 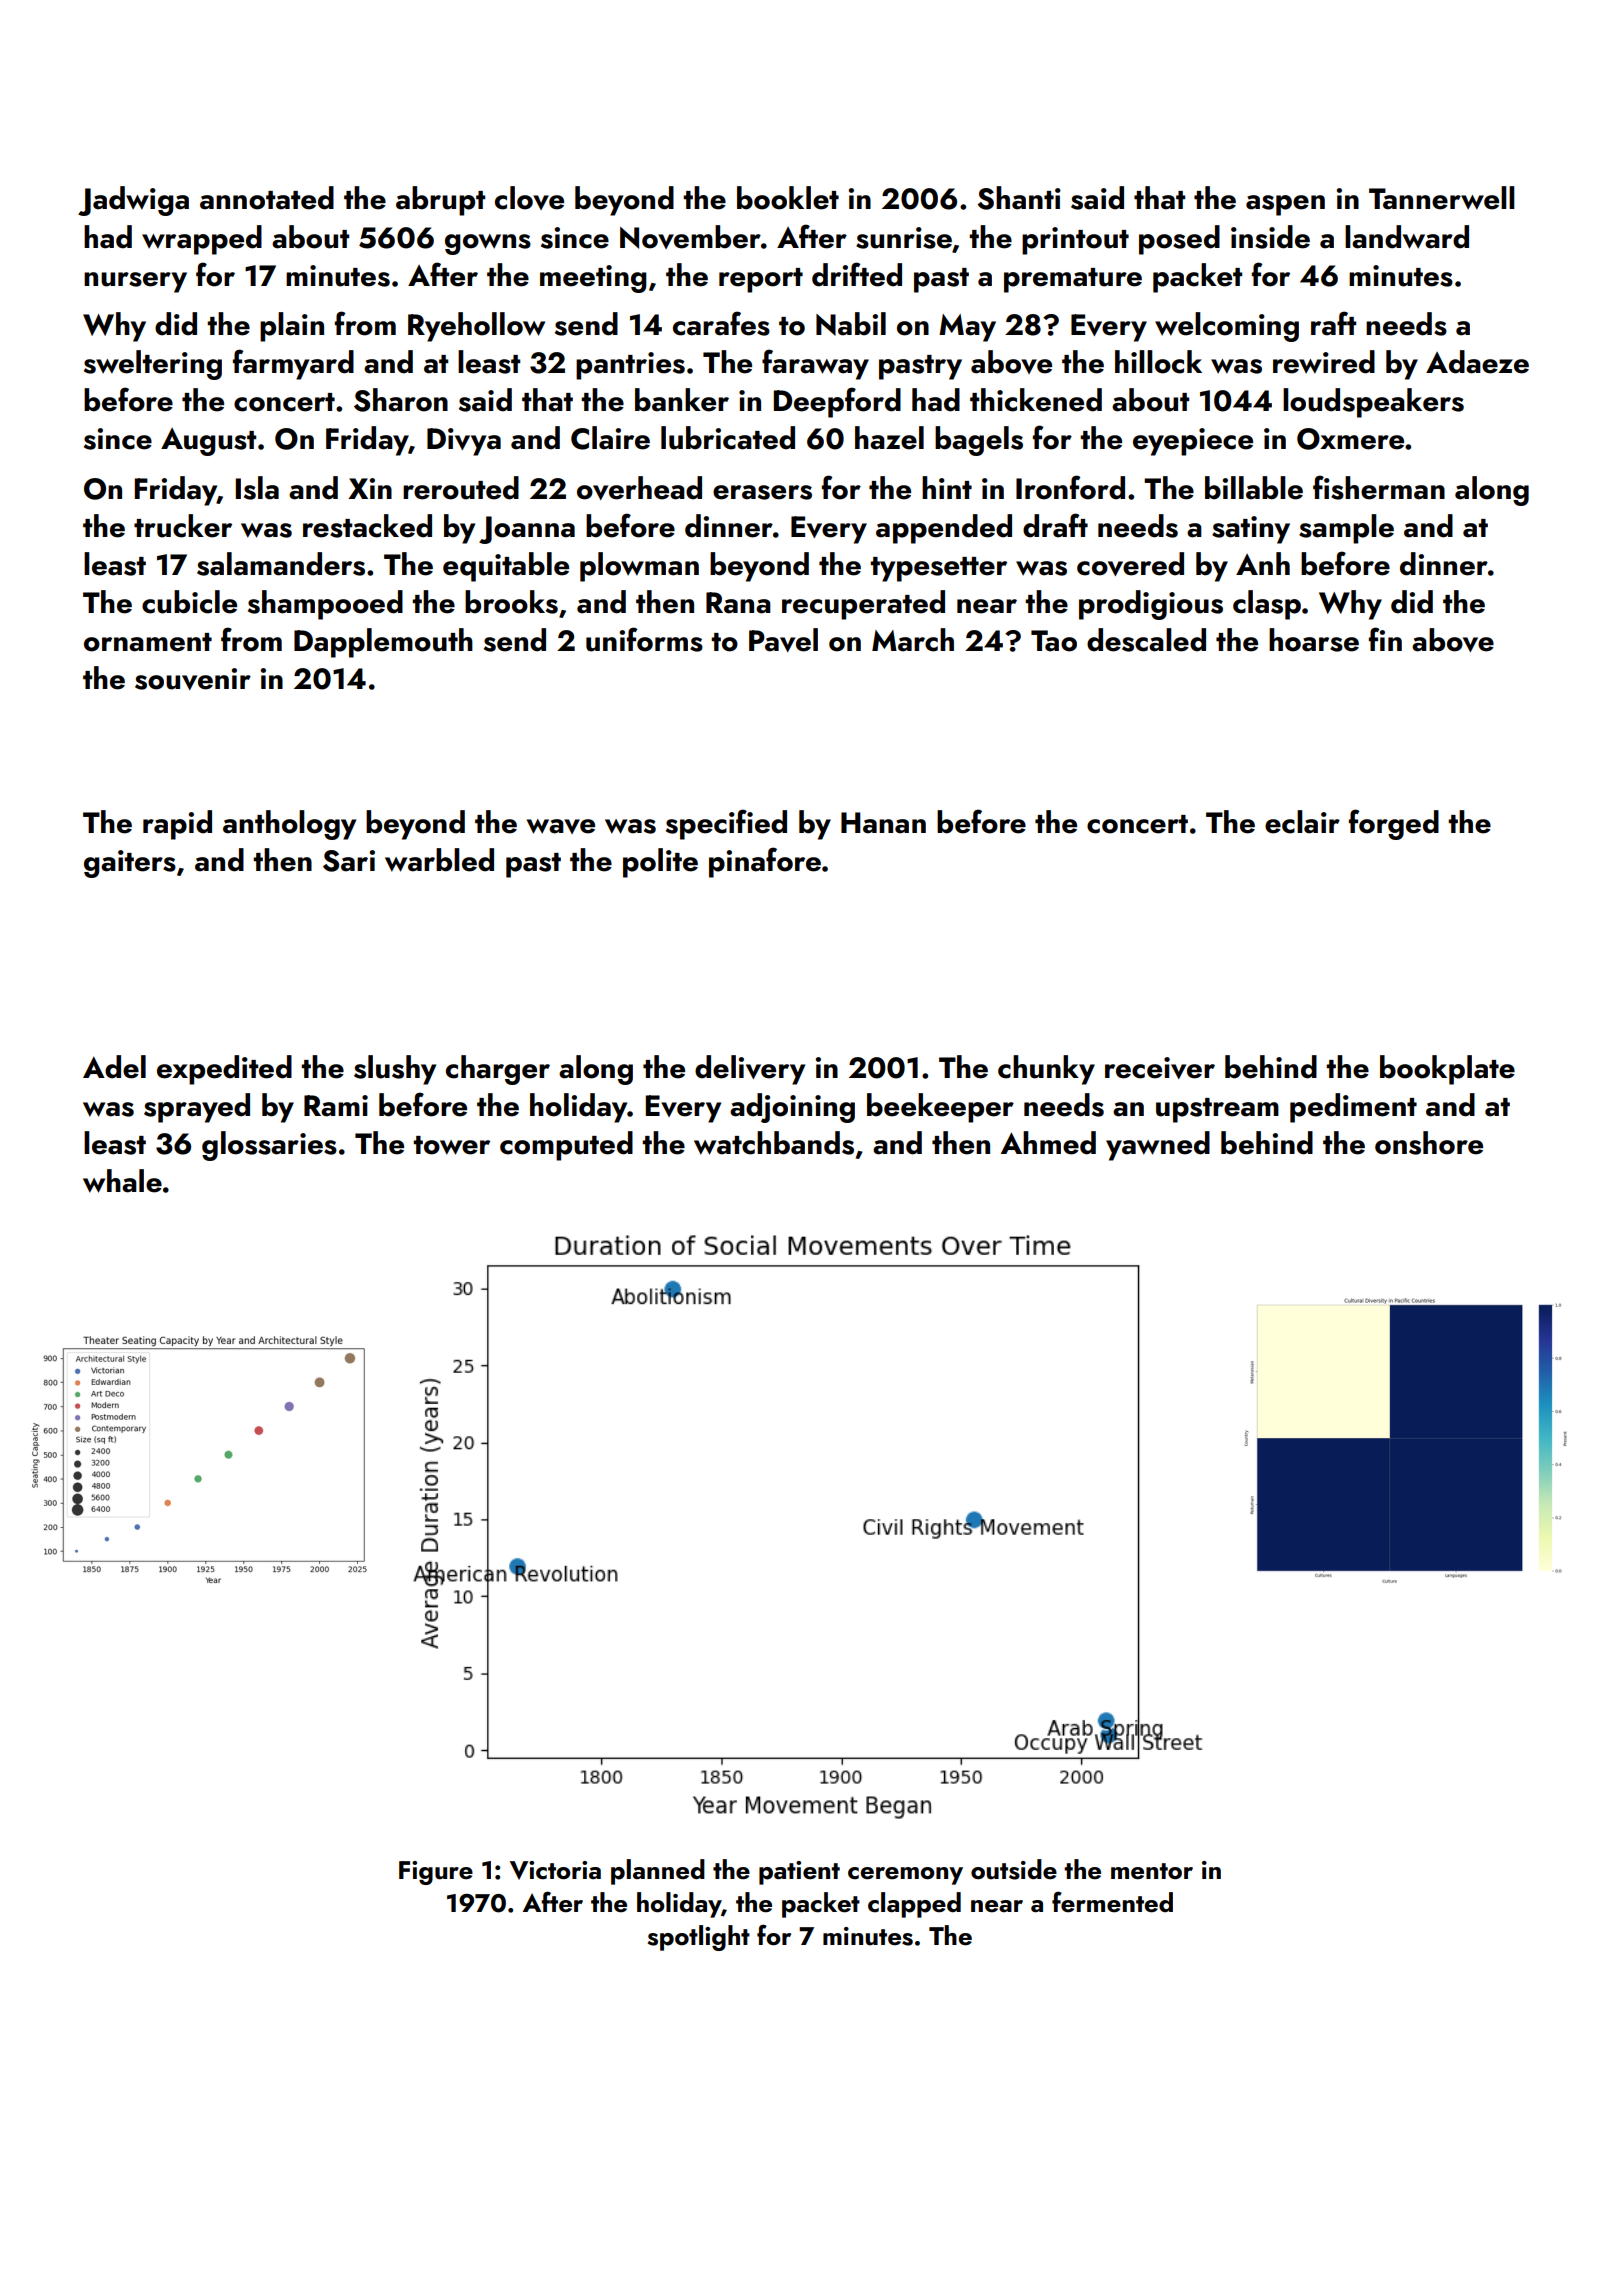 I want to click on pinafore, so click(x=765, y=862).
